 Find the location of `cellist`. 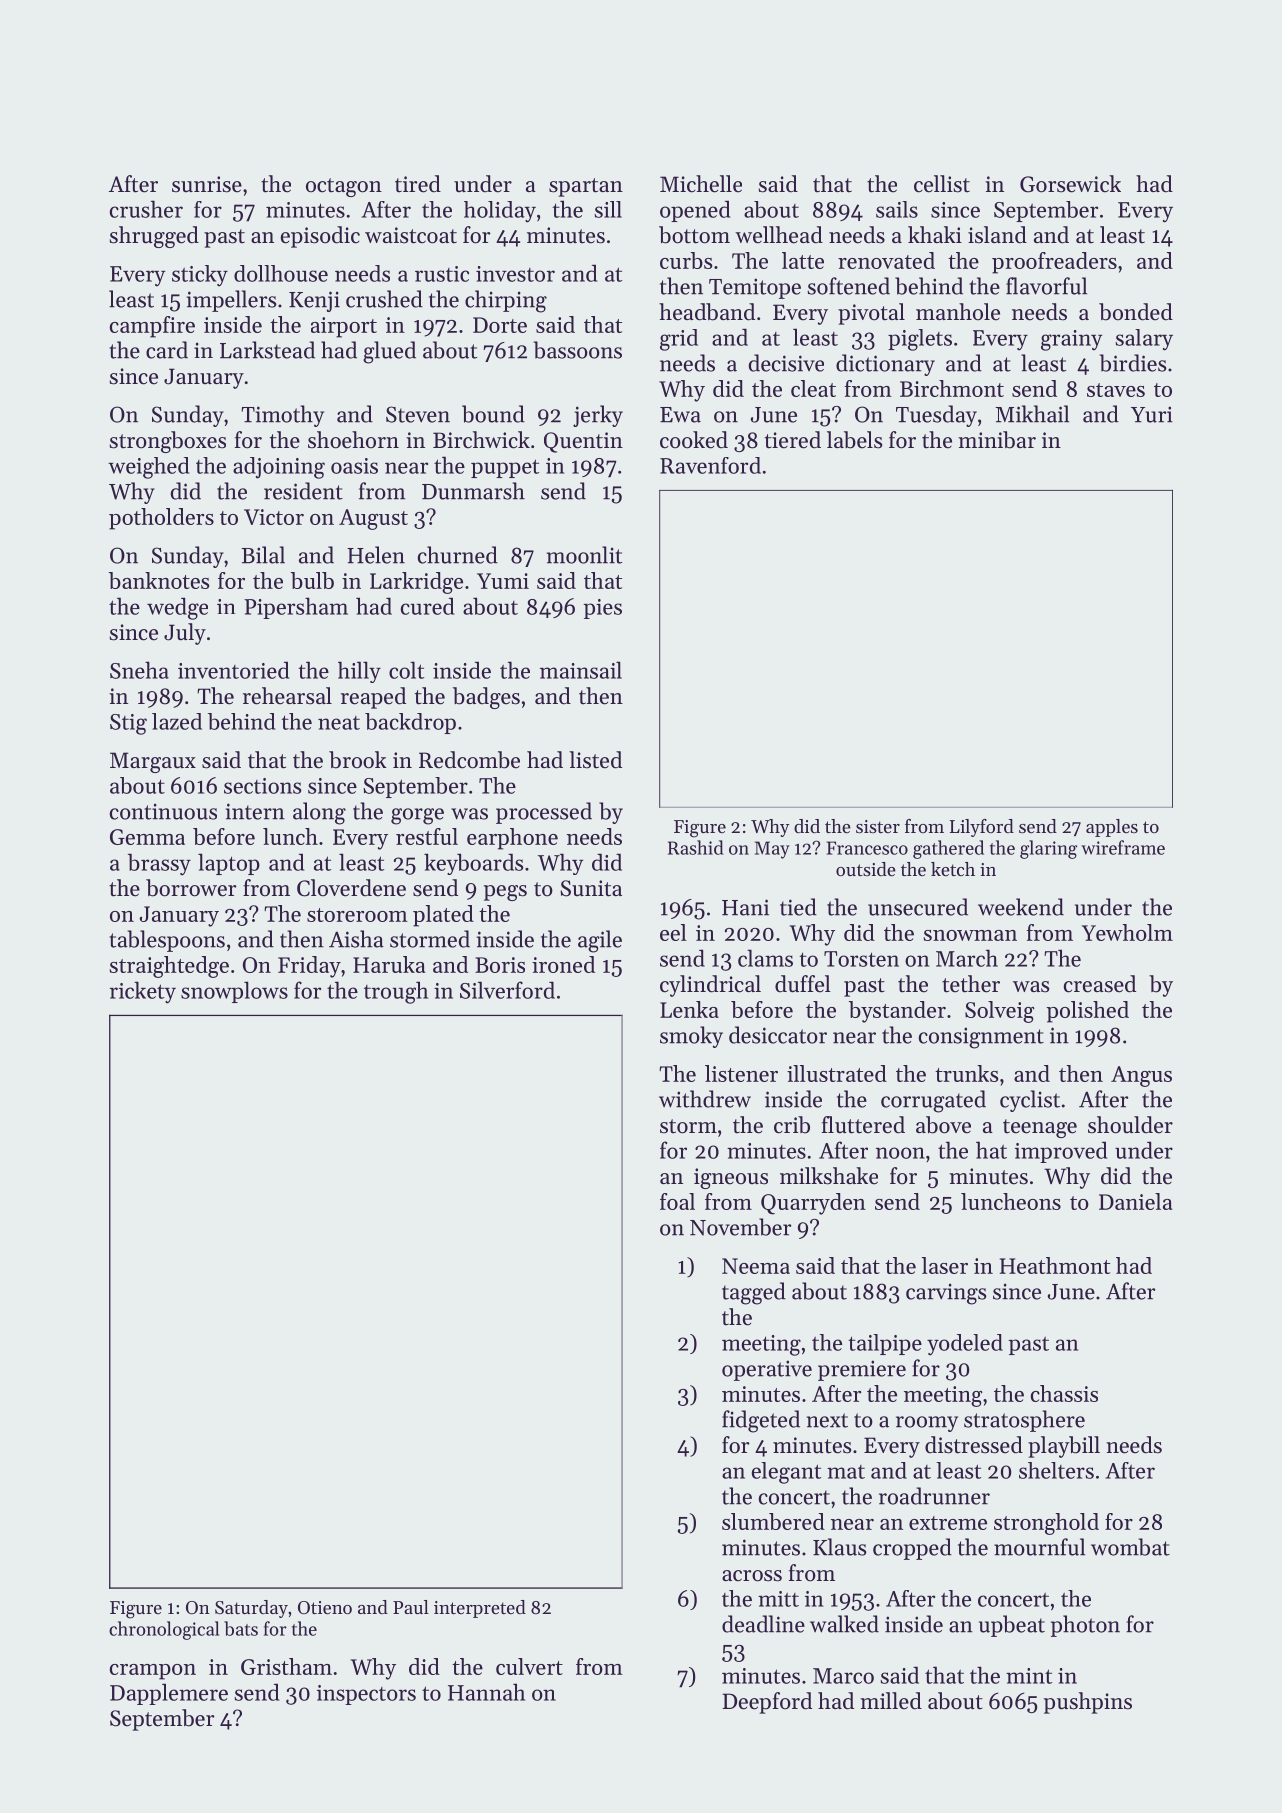

cellist is located at coordinates (942, 184).
